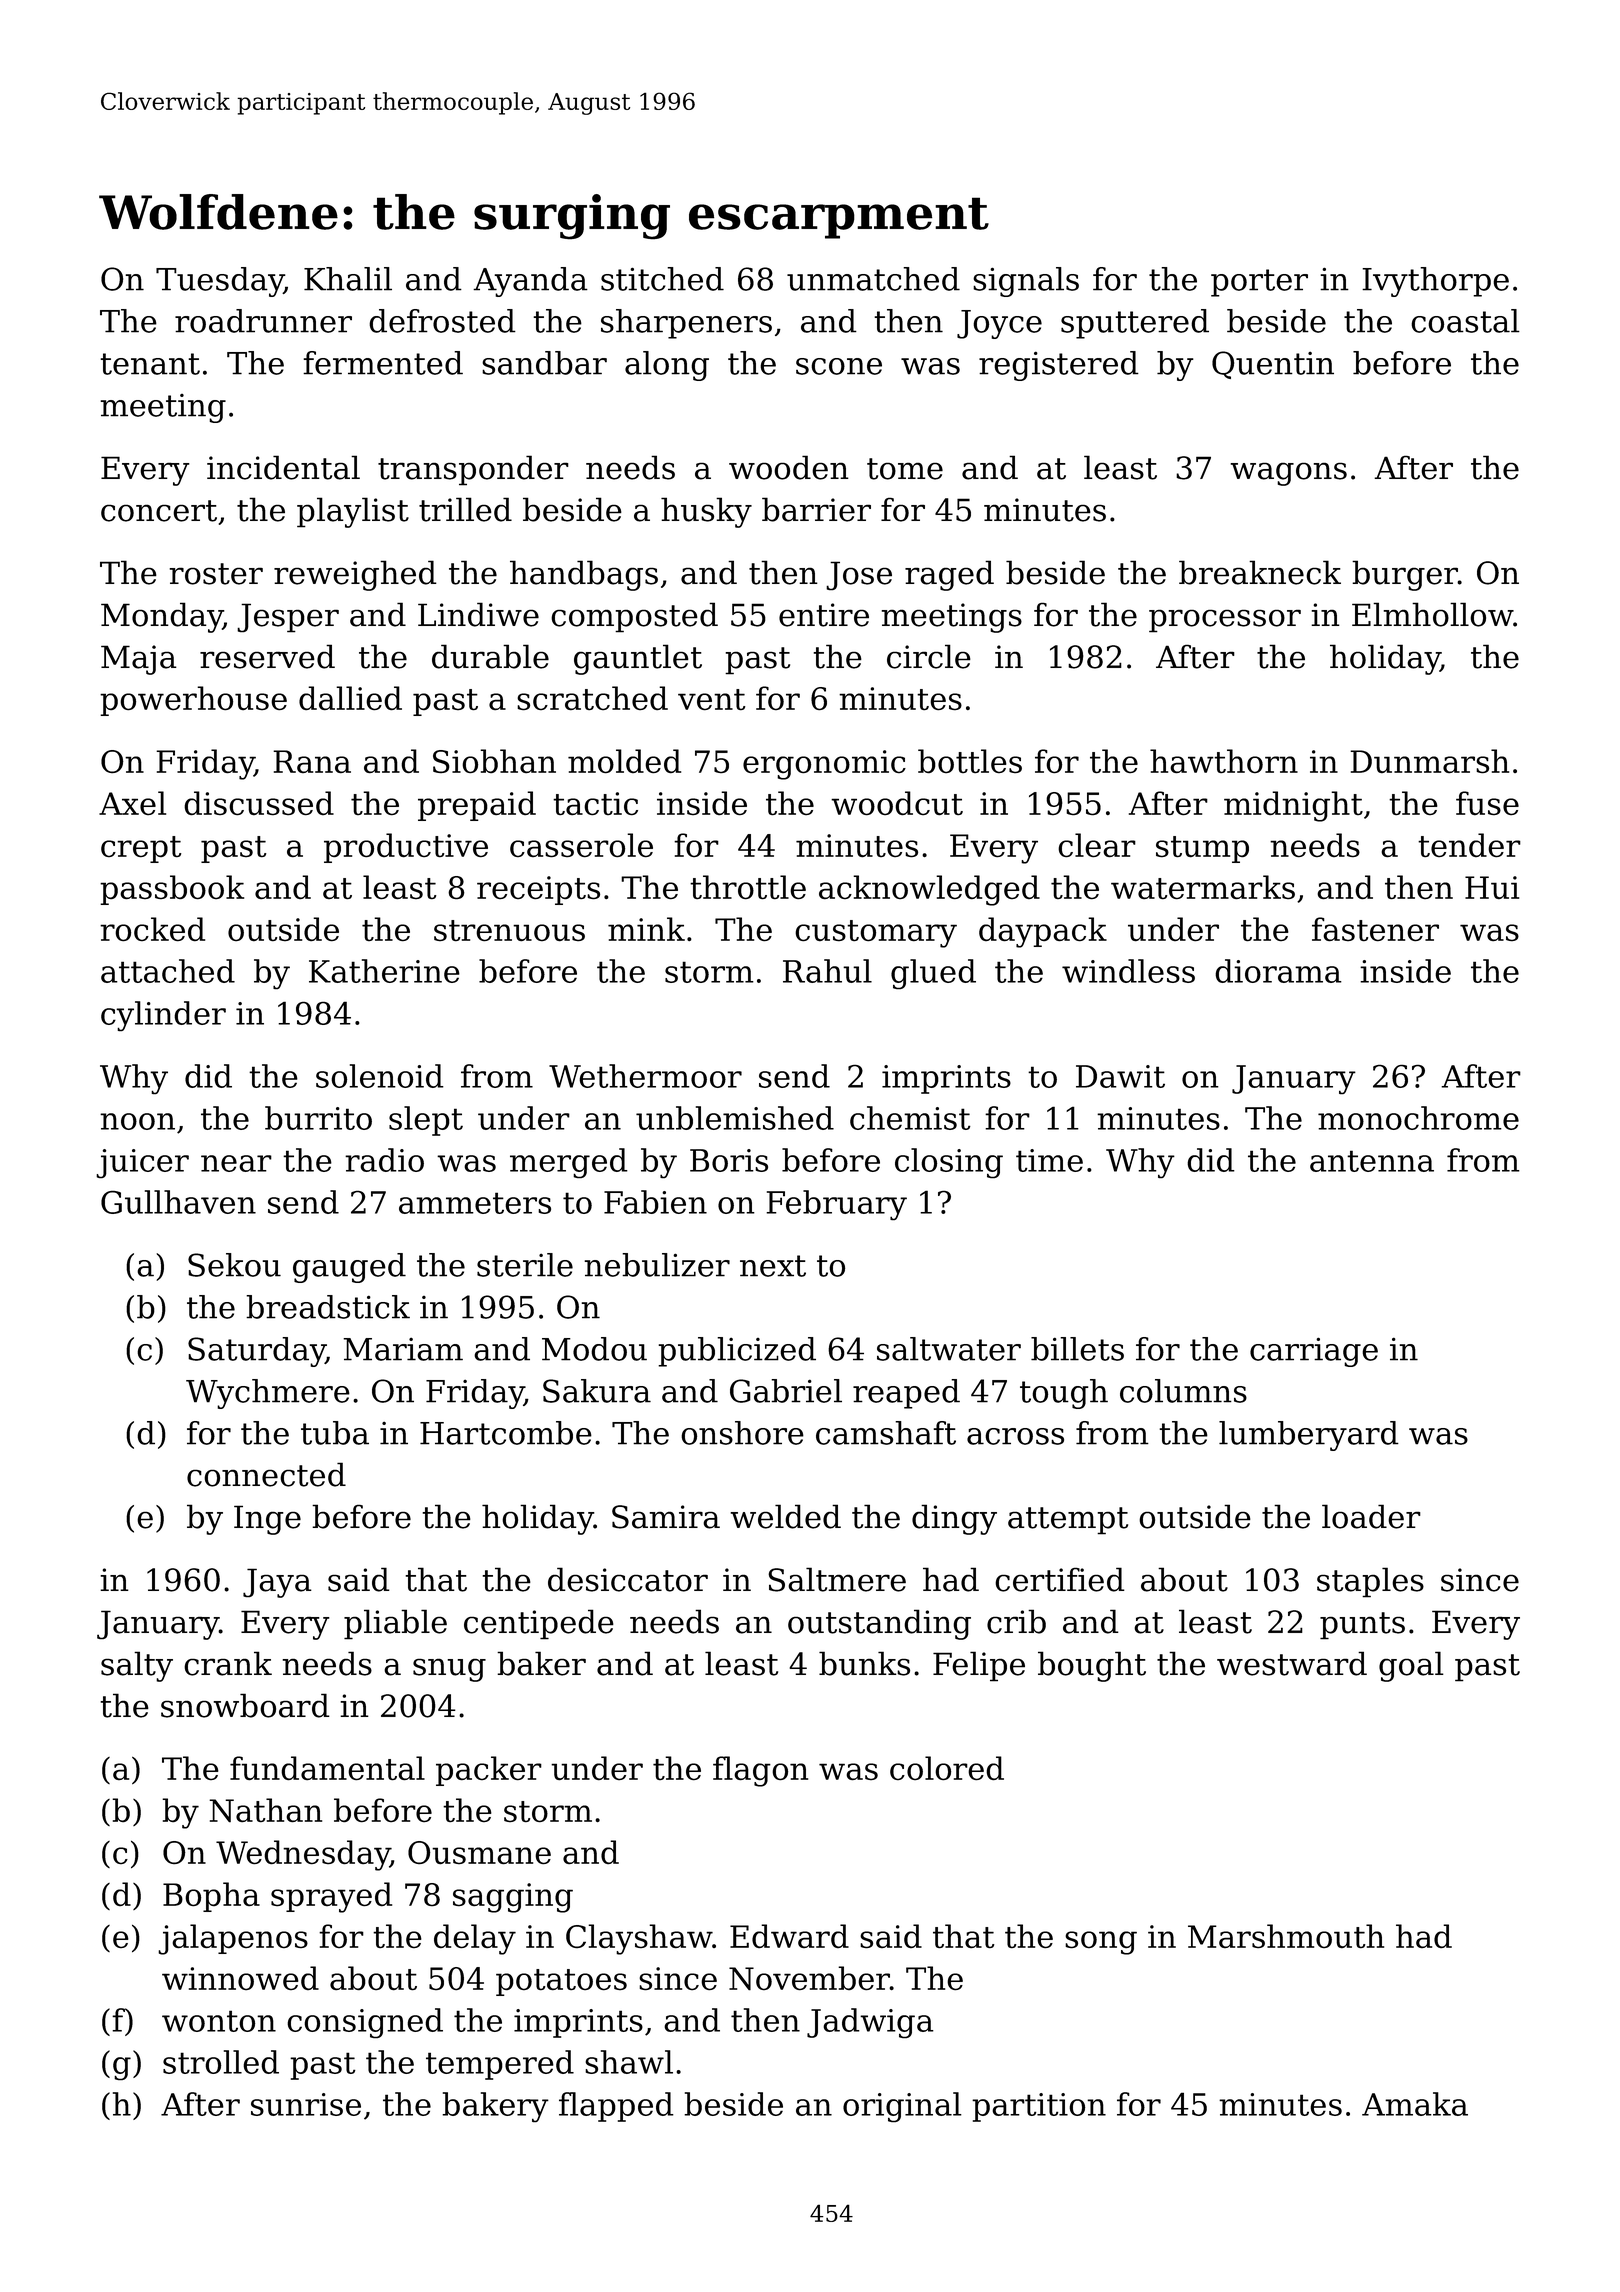 This screenshot has width=1620, height=2292. Describe the element at coordinates (1435, 282) in the screenshot. I see `Ivythorpe` at that location.
